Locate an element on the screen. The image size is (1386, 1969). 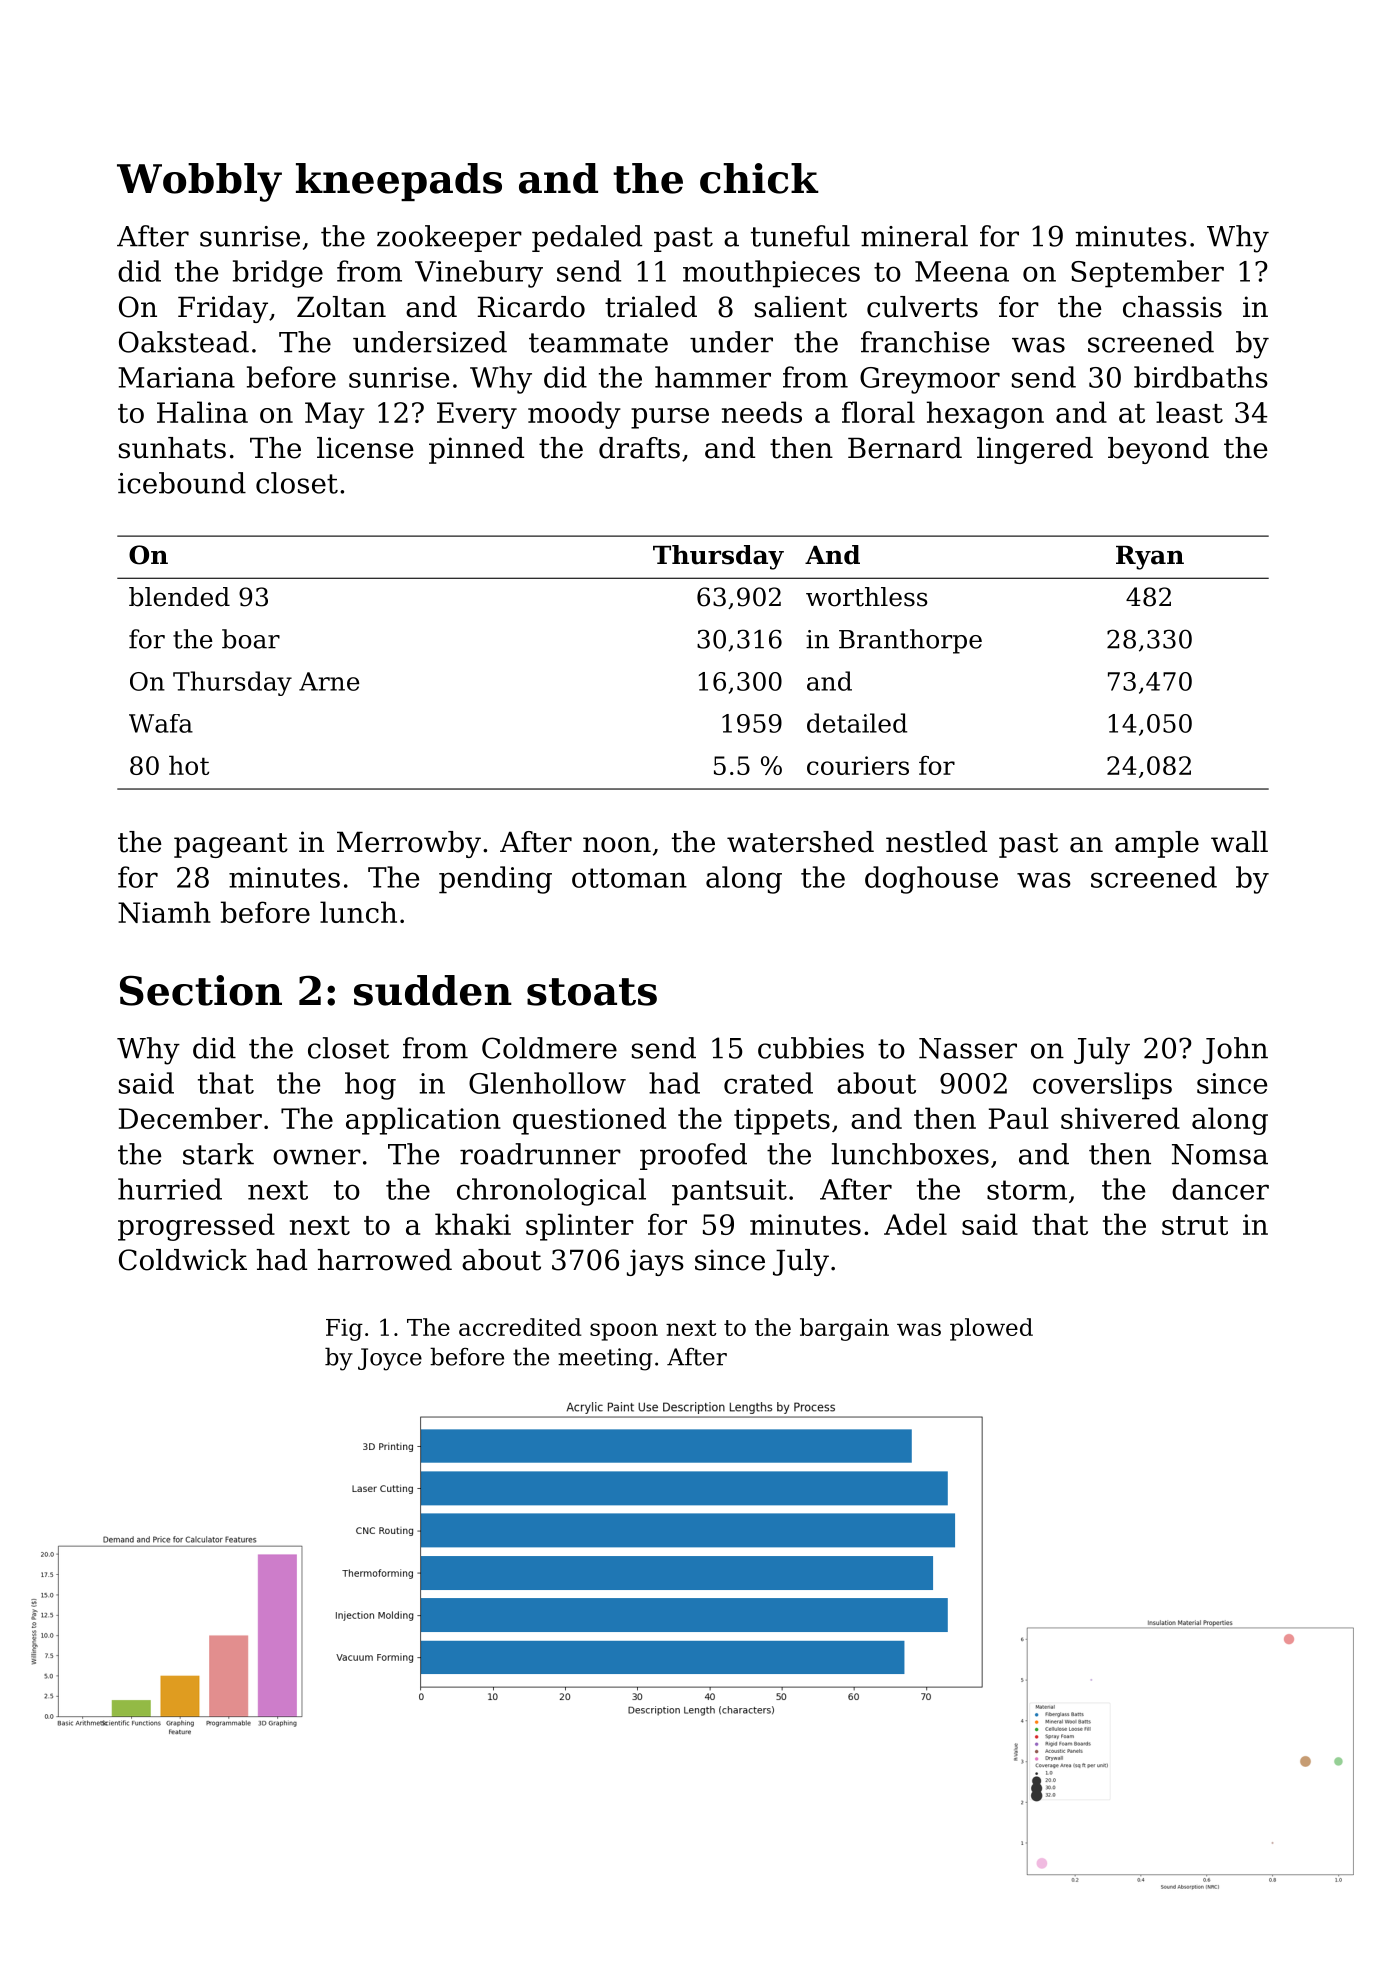
cubbies is located at coordinates (811, 1048).
